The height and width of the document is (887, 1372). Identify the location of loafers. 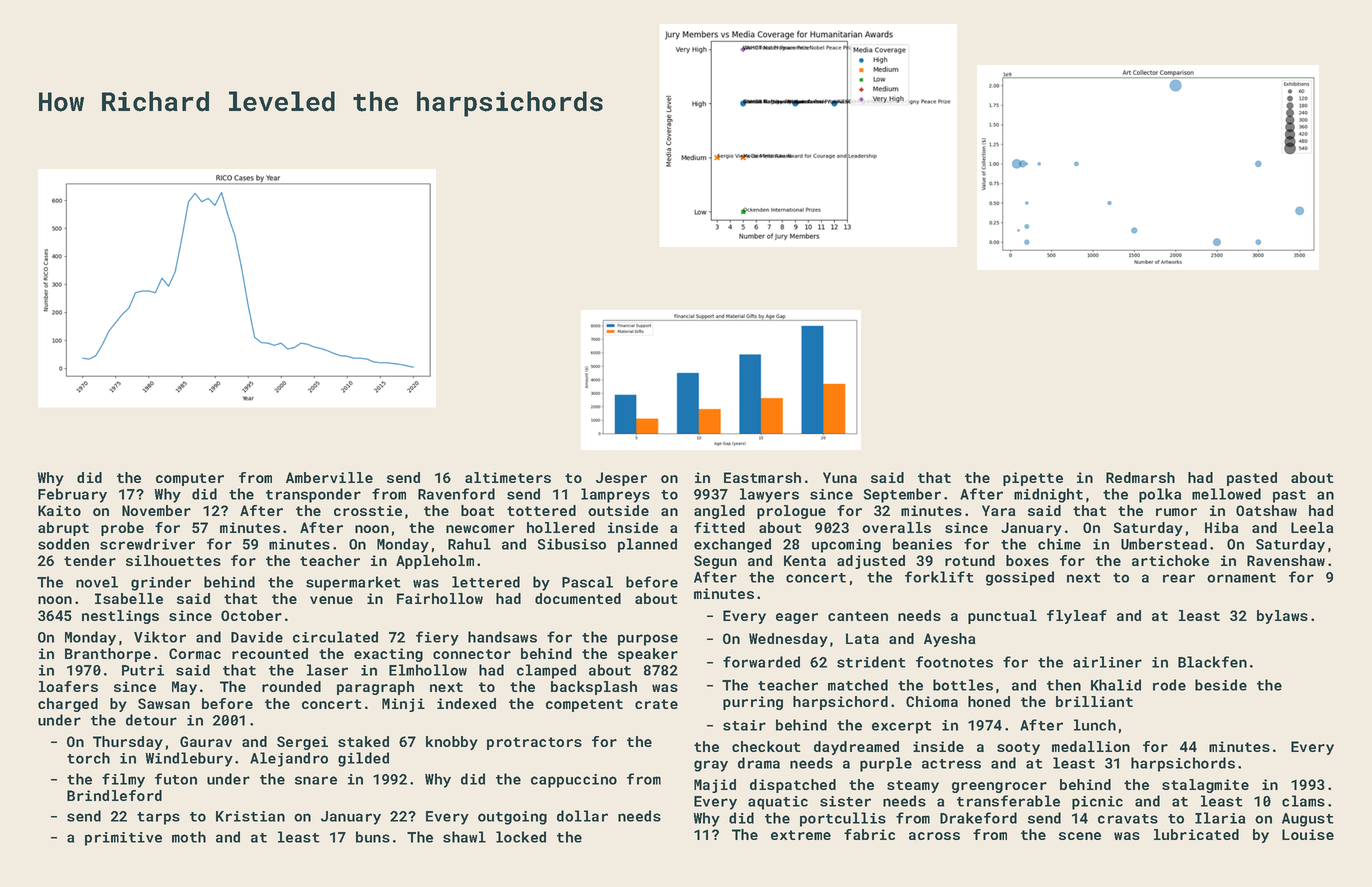
(68, 686).
